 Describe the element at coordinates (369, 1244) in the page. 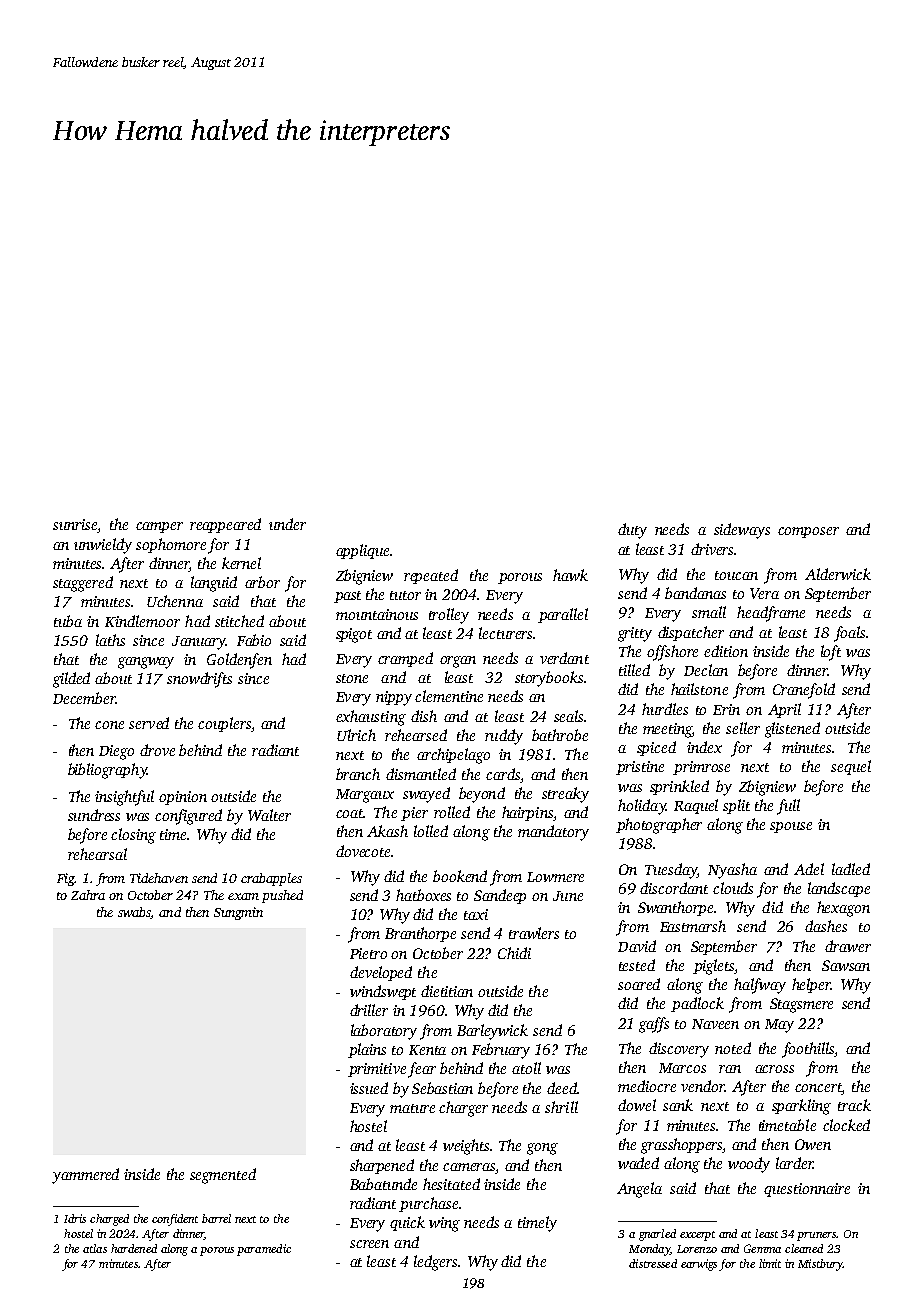

I see `screen` at that location.
